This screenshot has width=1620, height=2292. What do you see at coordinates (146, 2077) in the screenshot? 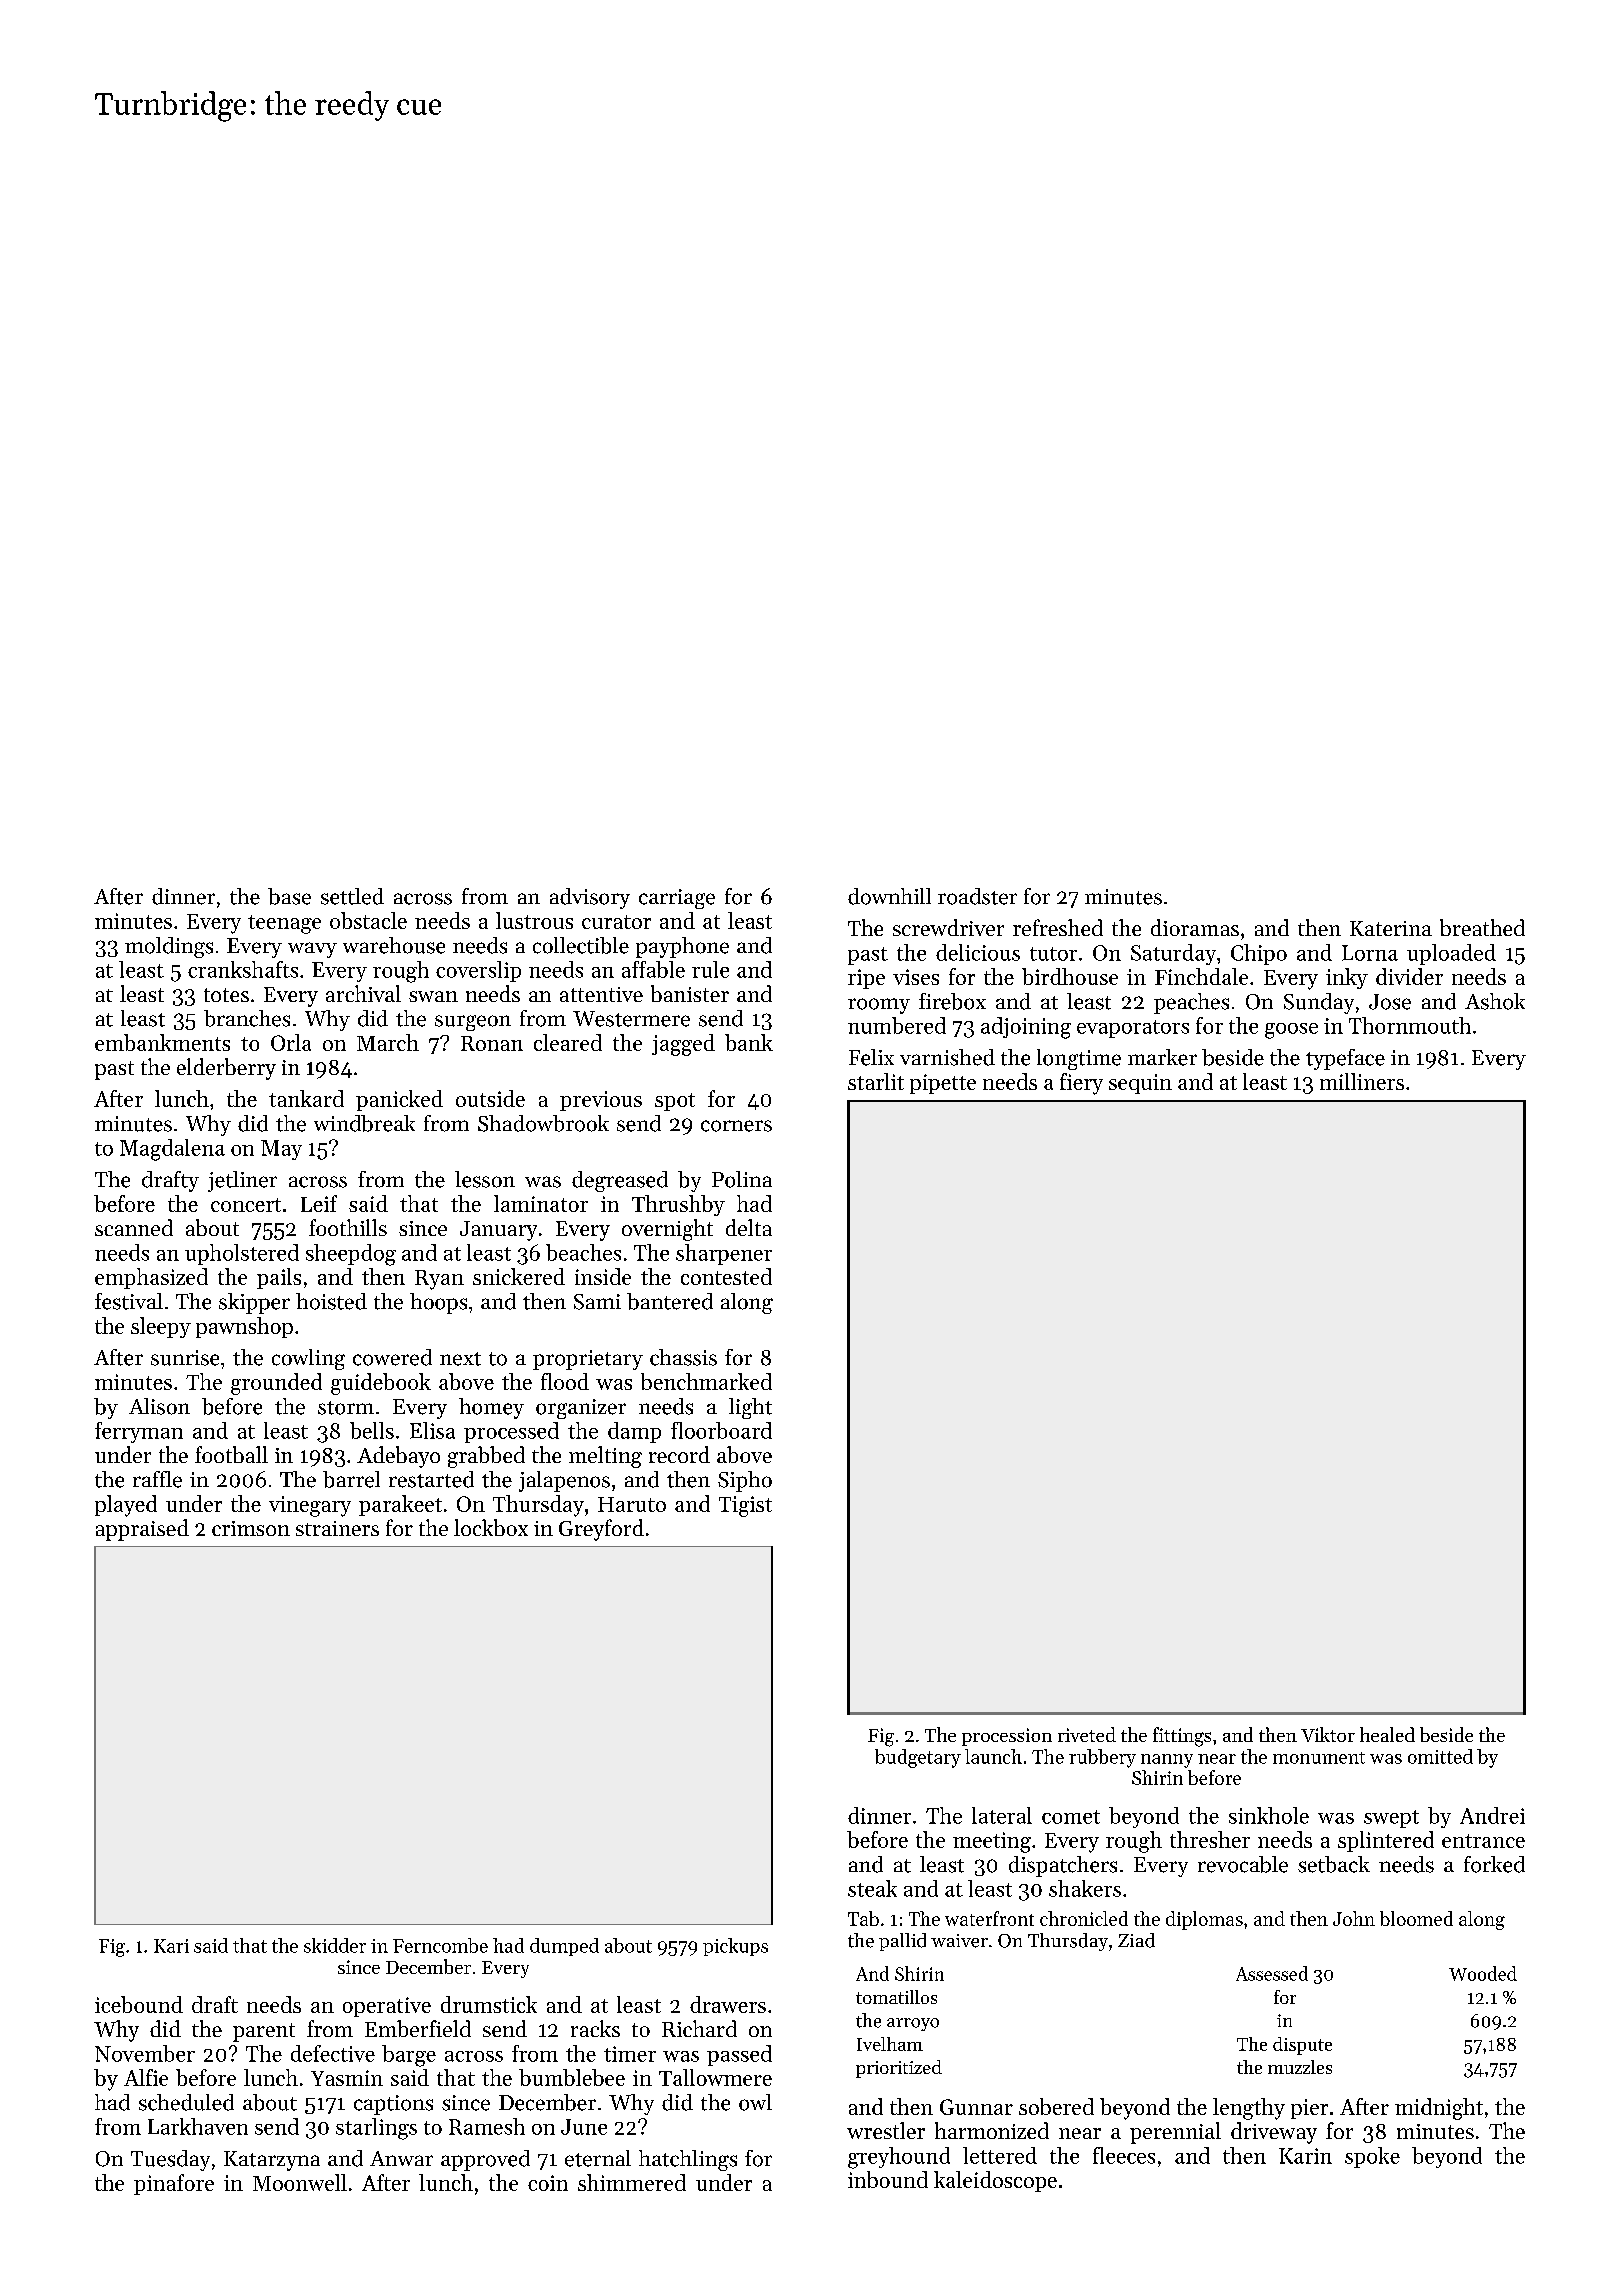
I see `Alfie` at bounding box center [146, 2077].
